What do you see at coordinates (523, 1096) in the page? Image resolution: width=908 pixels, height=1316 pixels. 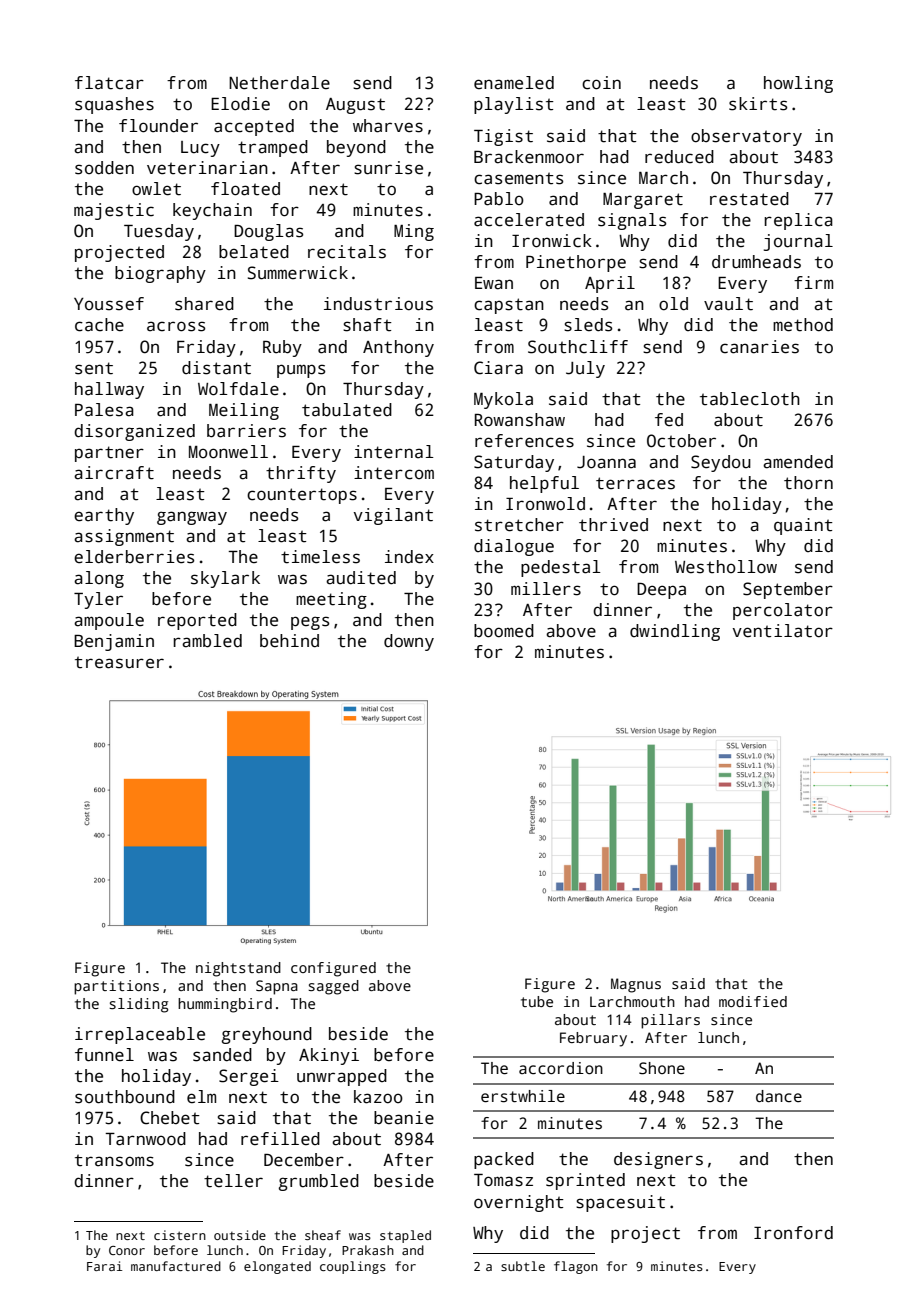 I see `erstwhile` at bounding box center [523, 1096].
